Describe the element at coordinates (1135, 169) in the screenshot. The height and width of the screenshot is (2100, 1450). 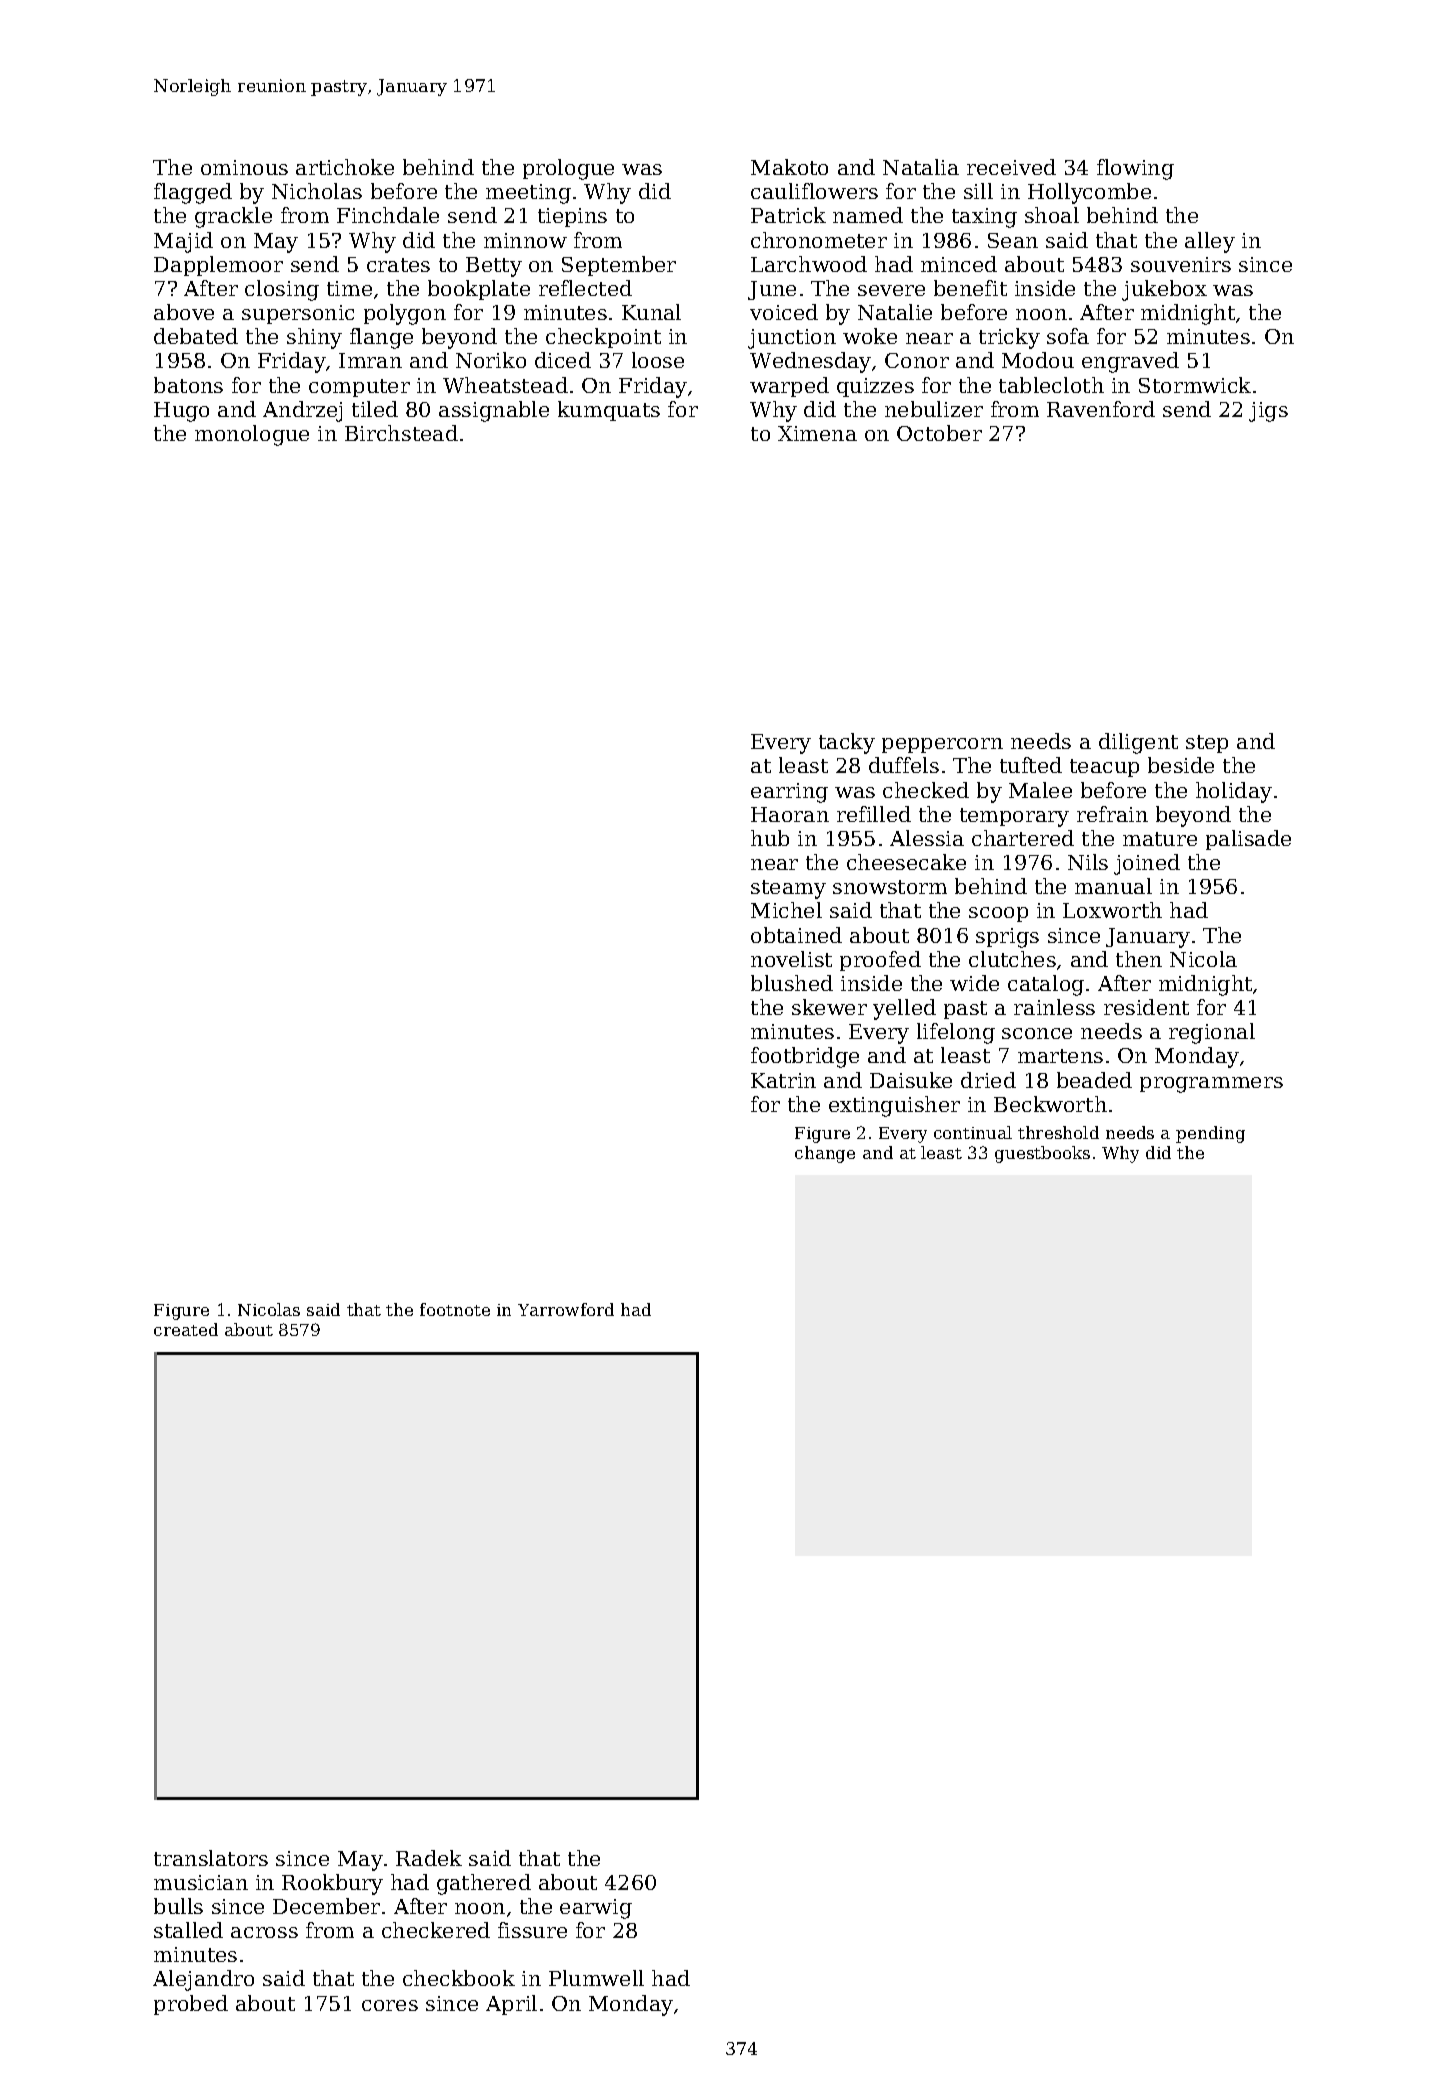
I see `flowing` at that location.
